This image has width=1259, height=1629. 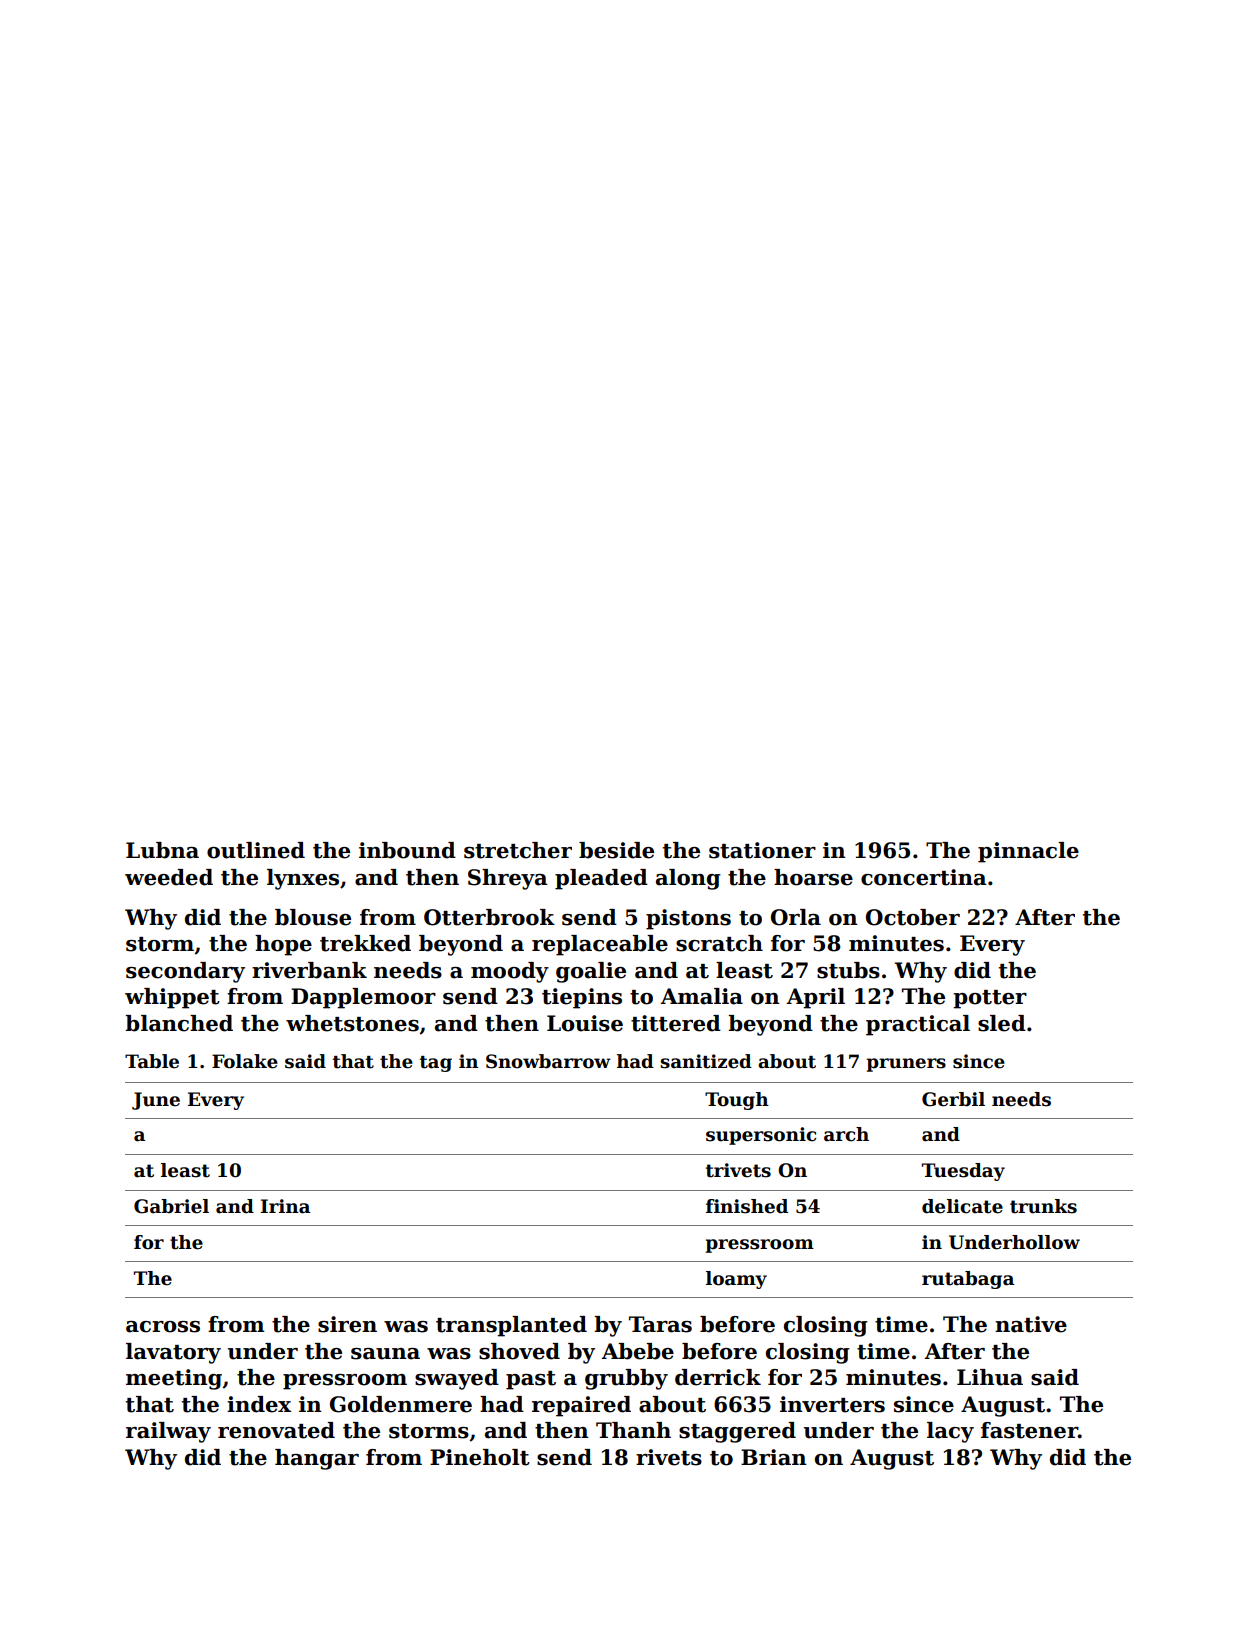 What do you see at coordinates (245, 1061) in the image?
I see `Folake` at bounding box center [245, 1061].
